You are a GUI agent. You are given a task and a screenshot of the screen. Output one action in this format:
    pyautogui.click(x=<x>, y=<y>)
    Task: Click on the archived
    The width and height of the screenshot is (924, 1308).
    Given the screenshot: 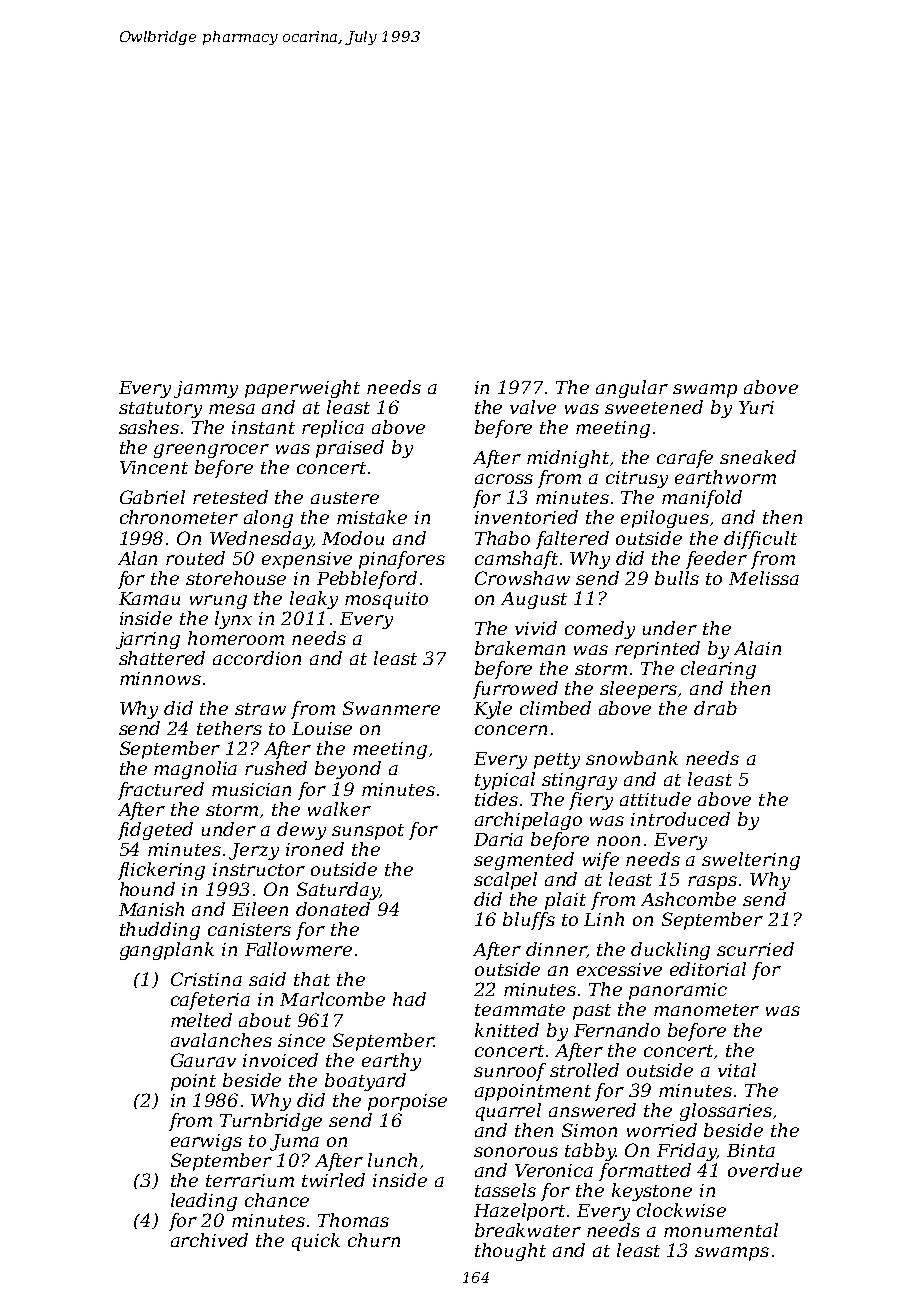 What is the action you would take?
    pyautogui.click(x=209, y=1240)
